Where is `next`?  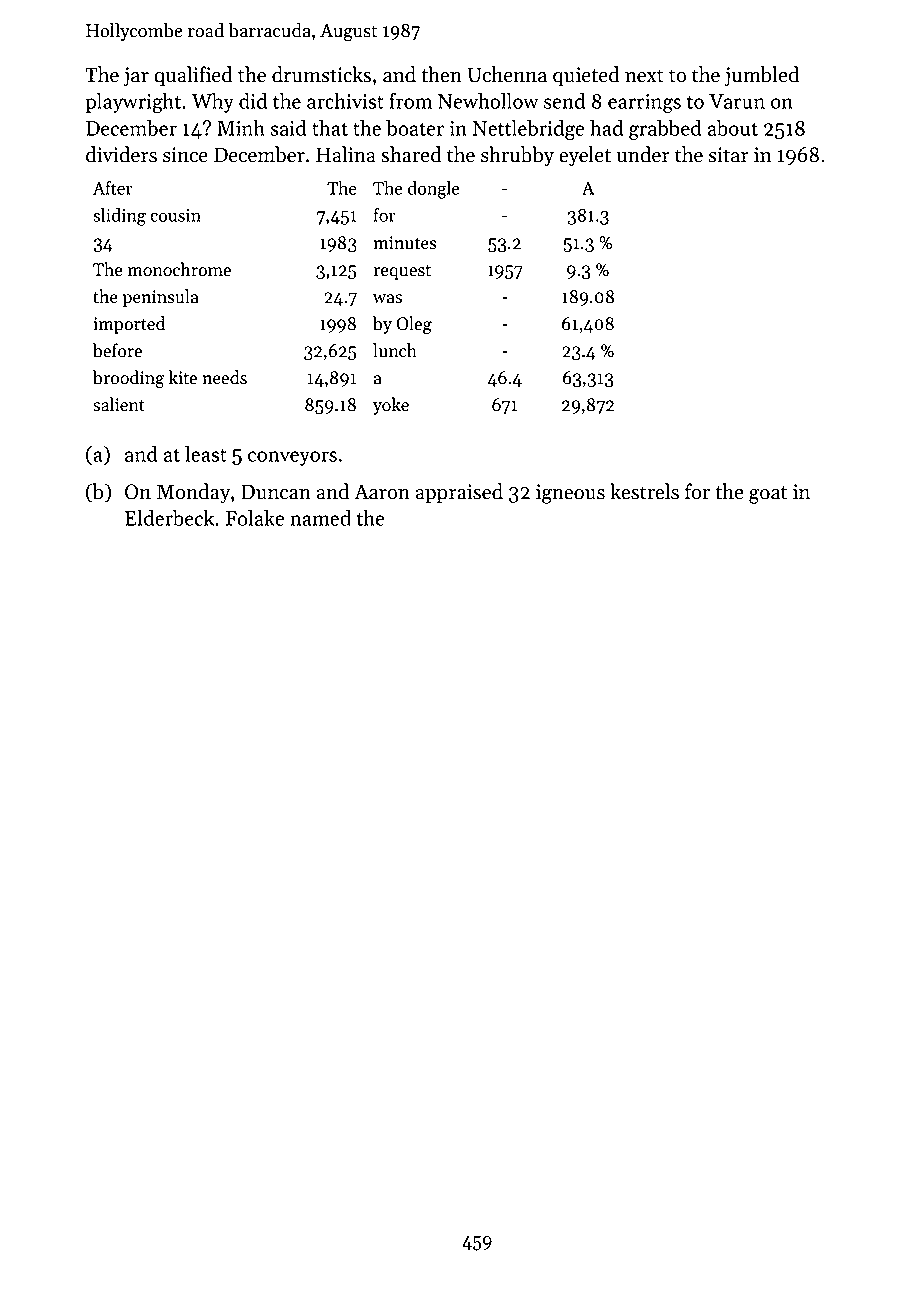 next is located at coordinates (644, 76).
